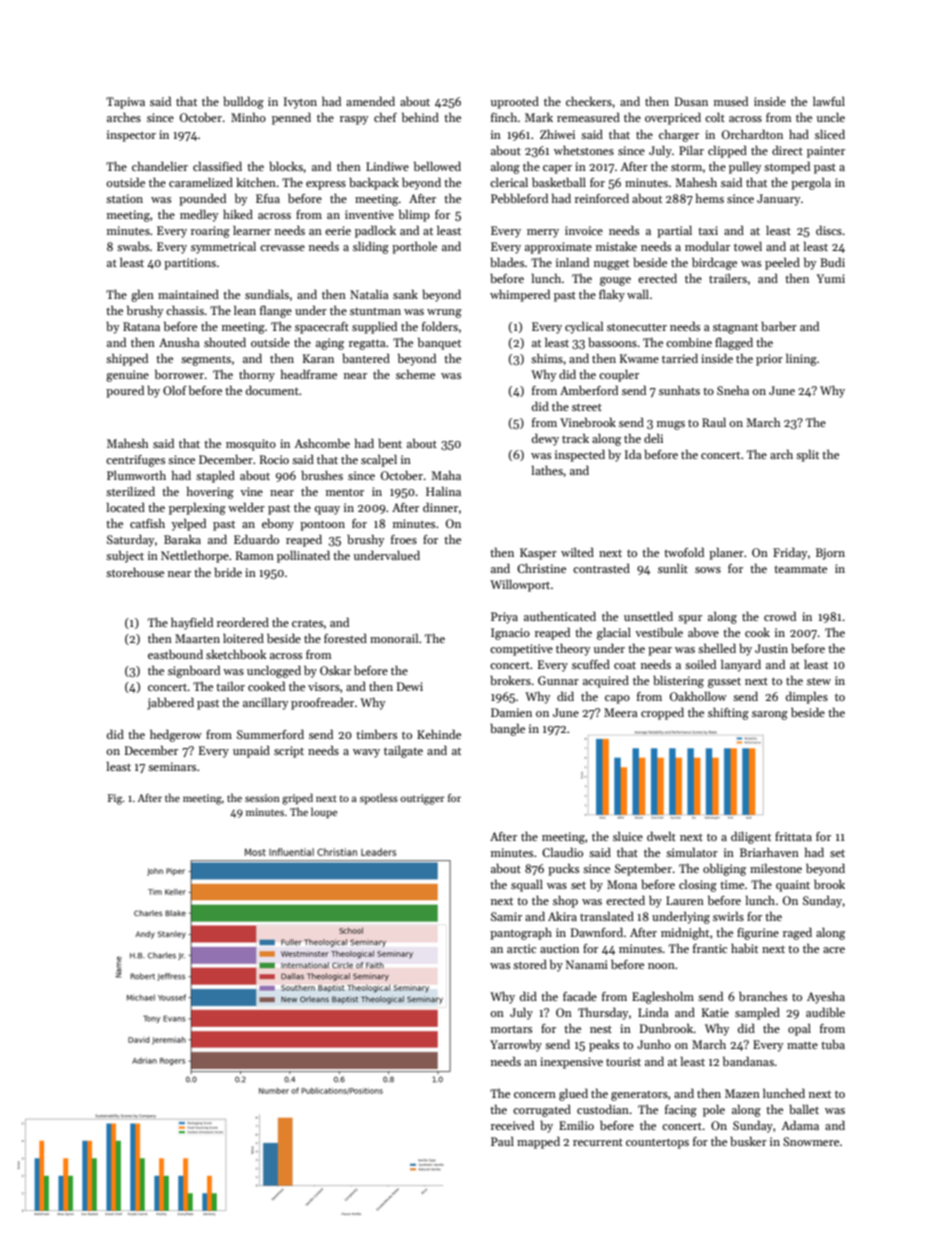 The height and width of the image is (1233, 952). I want to click on bellowed, so click(437, 166).
